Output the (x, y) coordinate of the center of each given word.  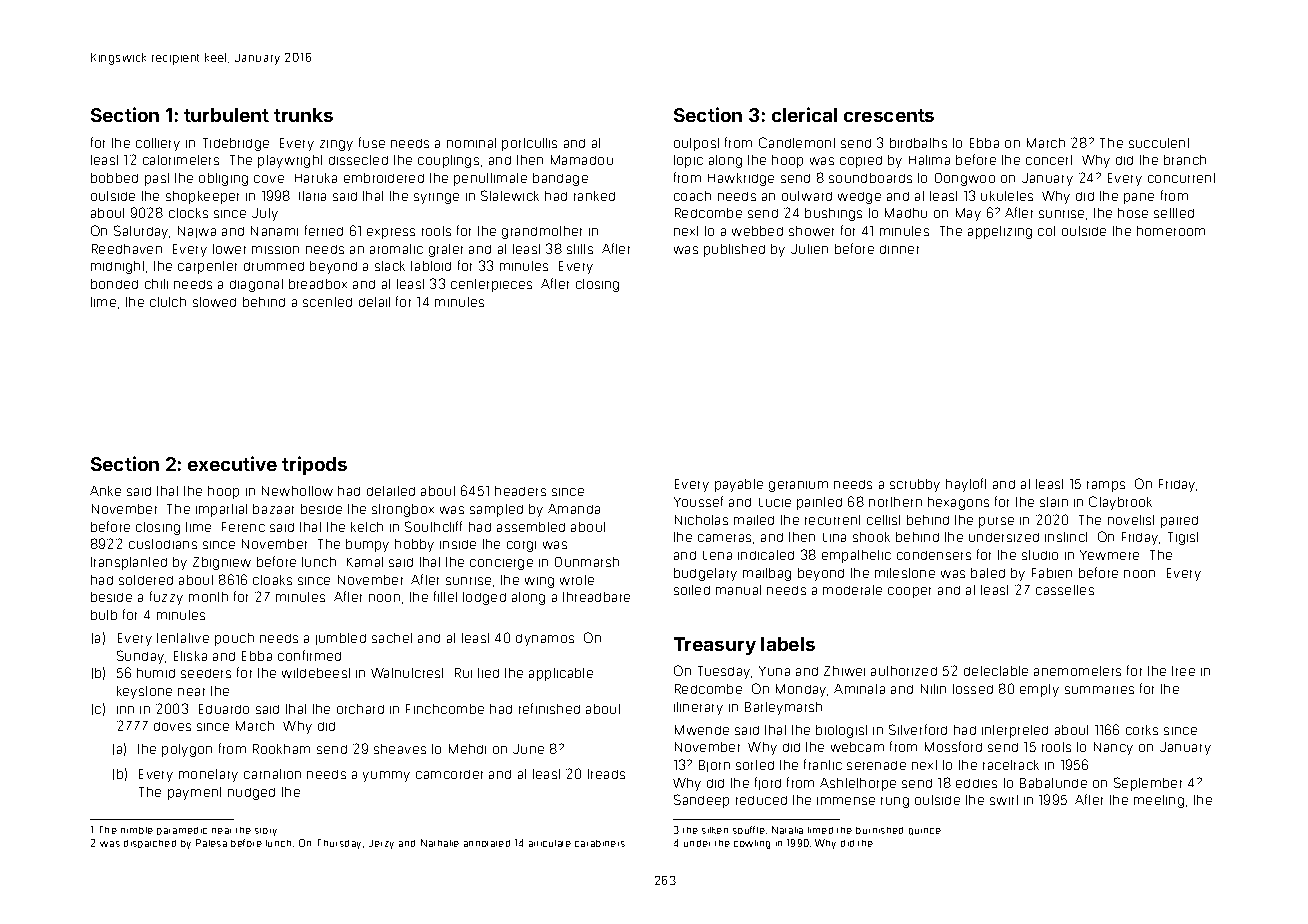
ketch (367, 527)
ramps (1106, 486)
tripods (314, 465)
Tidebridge (236, 144)
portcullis (529, 144)
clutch (168, 302)
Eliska (190, 656)
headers (520, 491)
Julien (809, 249)
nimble (137, 830)
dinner (899, 249)
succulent (1159, 143)
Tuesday (724, 672)
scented (327, 302)
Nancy (1113, 748)
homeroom (1171, 231)
